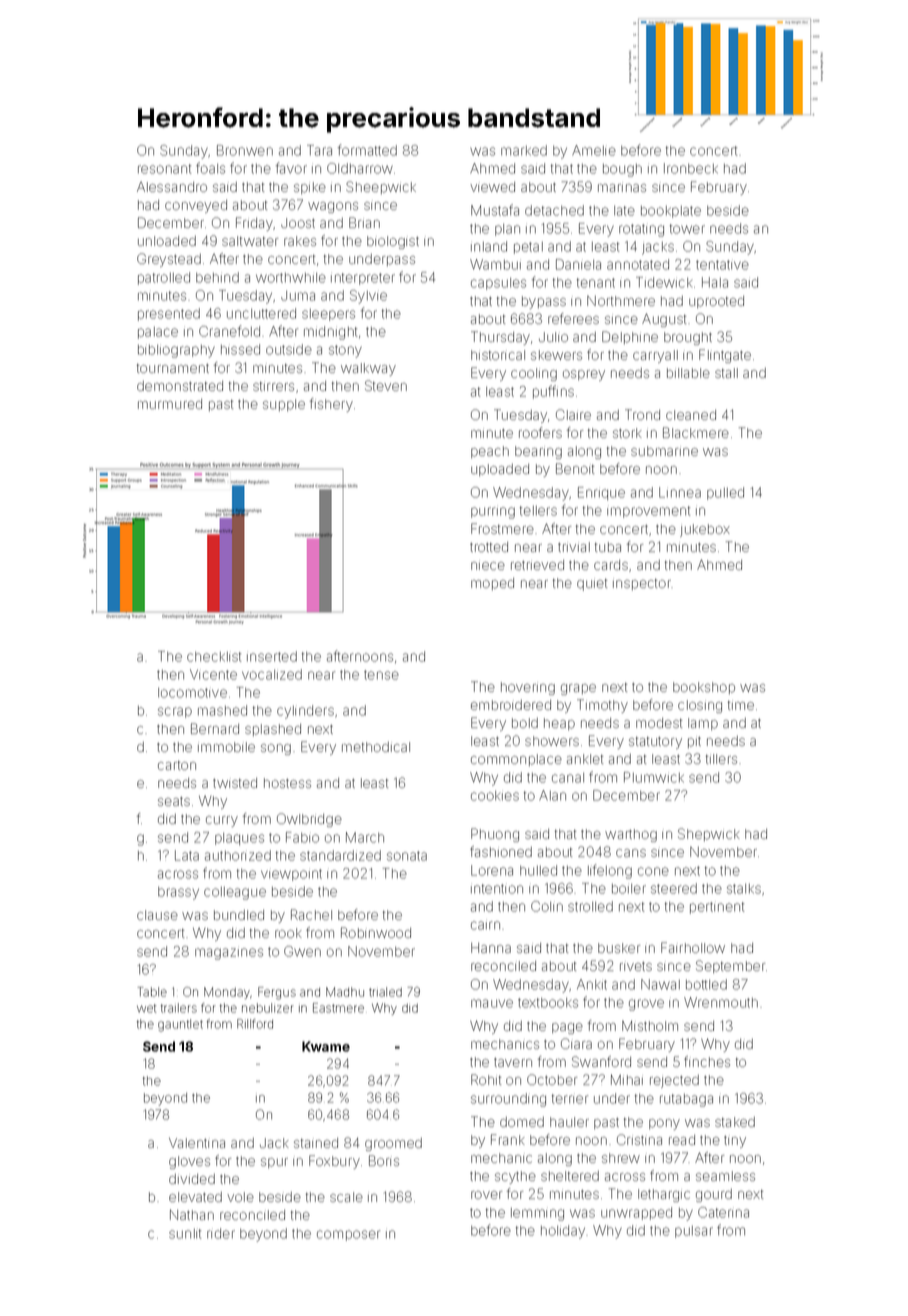 The image size is (908, 1316). Describe the element at coordinates (326, 1046) in the page. I see `Kwame` at that location.
